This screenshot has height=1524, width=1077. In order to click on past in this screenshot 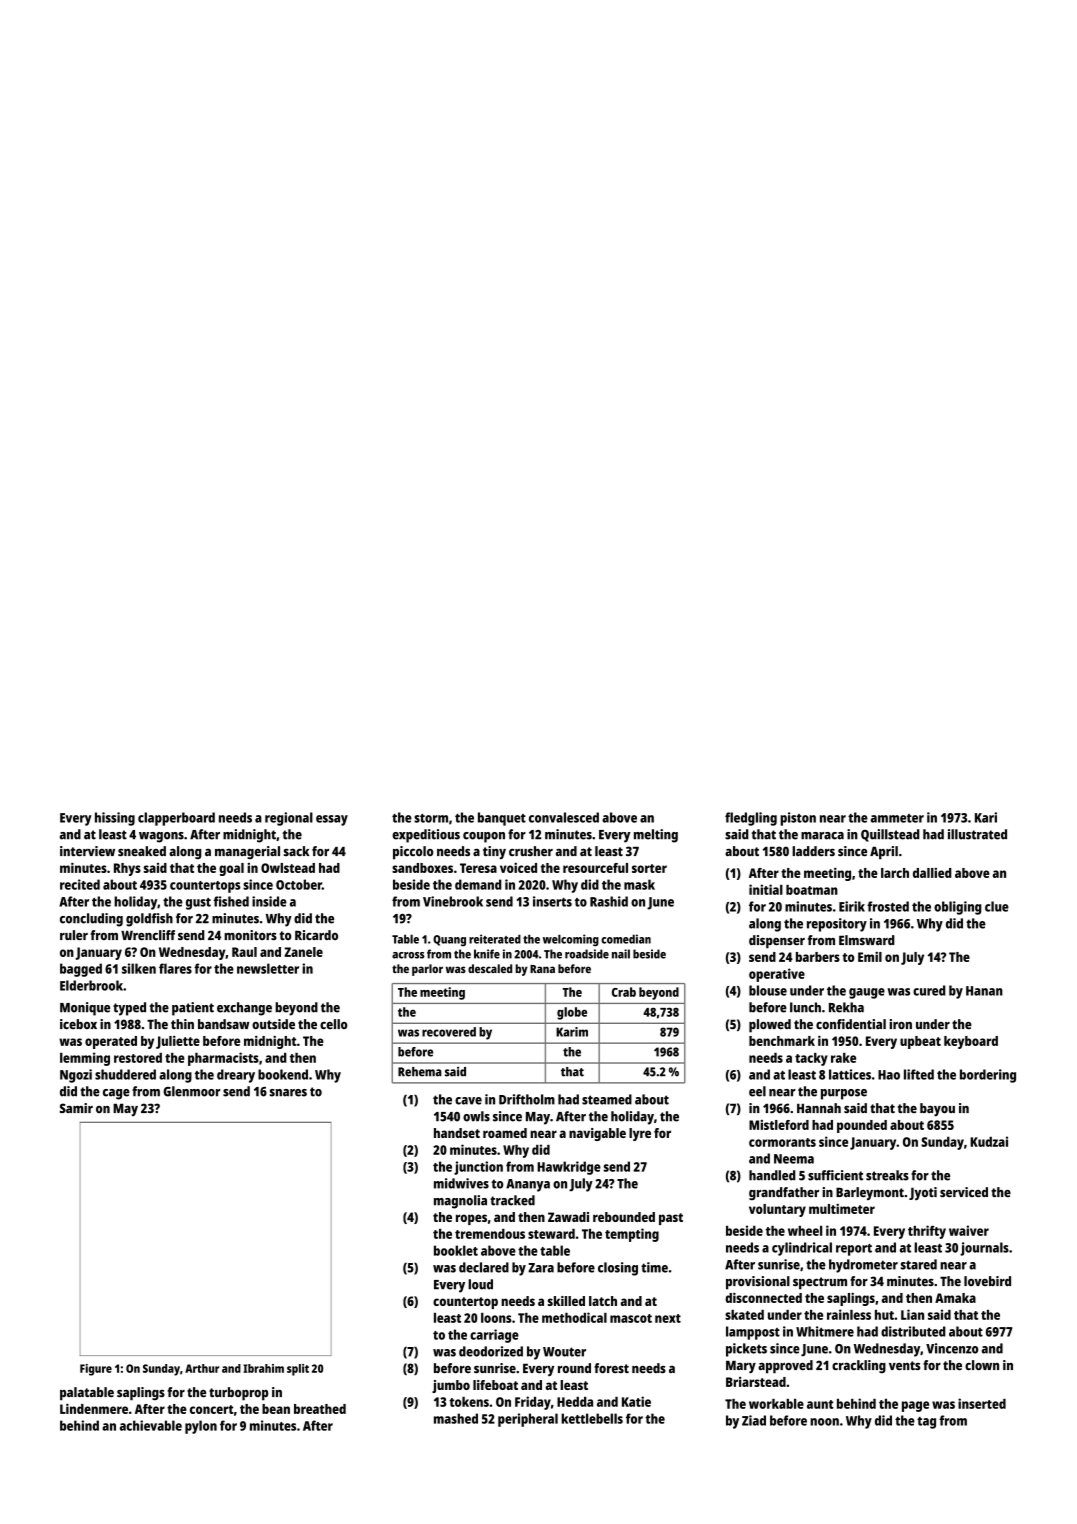, I will do `click(671, 1219)`.
